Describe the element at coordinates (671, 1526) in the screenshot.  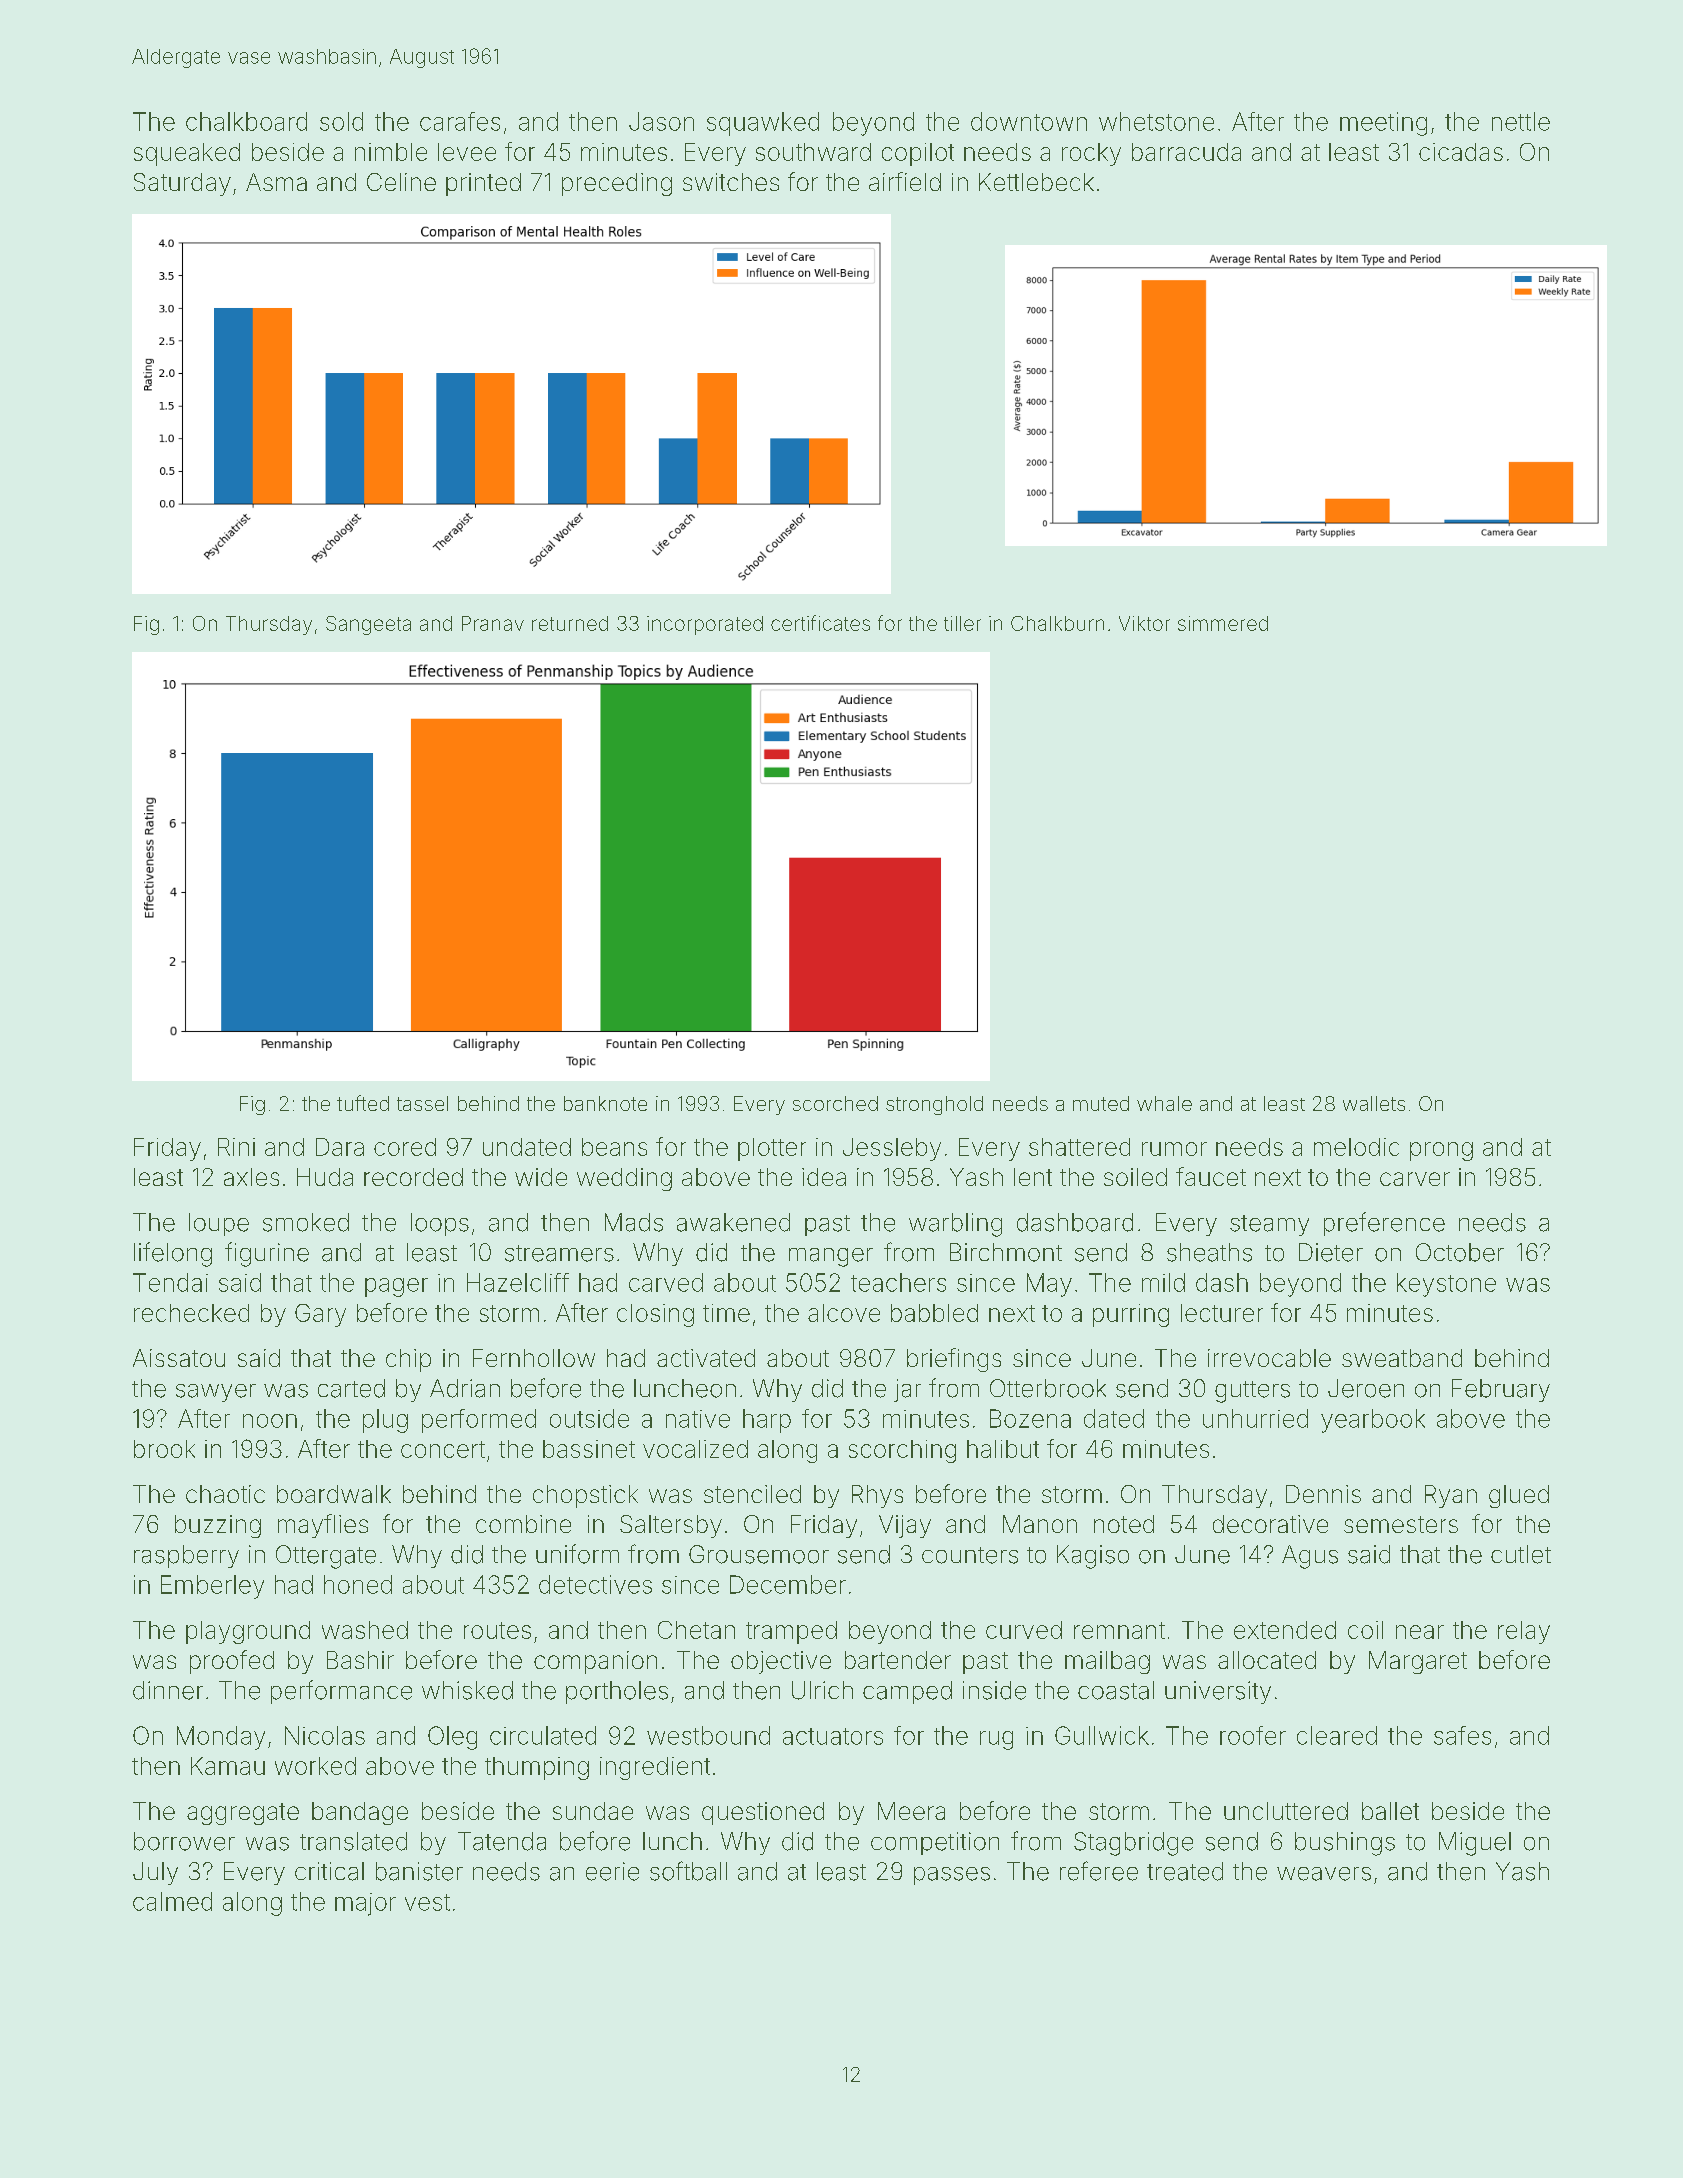
I see `Saltersby` at that location.
